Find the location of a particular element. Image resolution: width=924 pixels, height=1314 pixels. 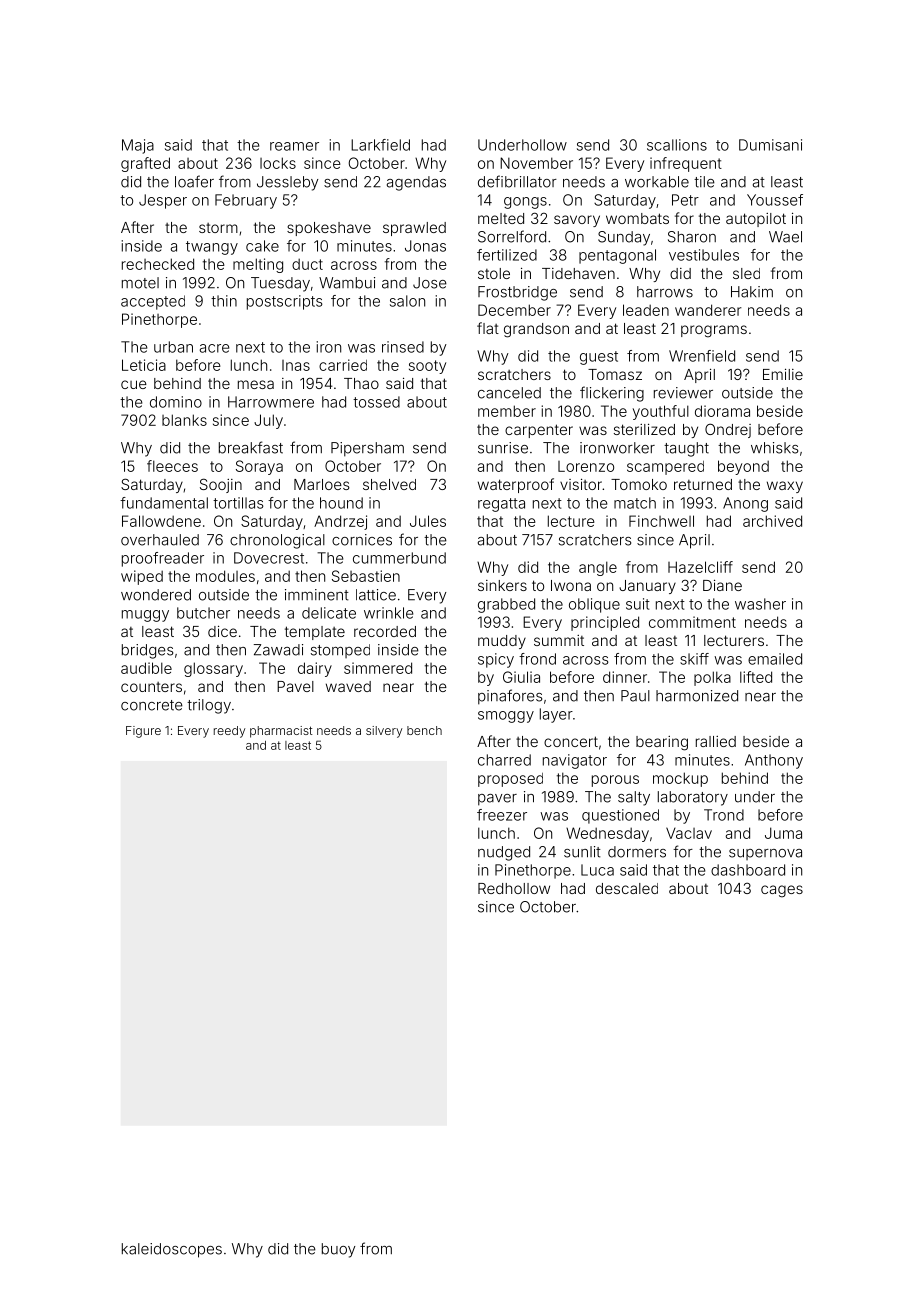

regatta is located at coordinates (501, 505).
